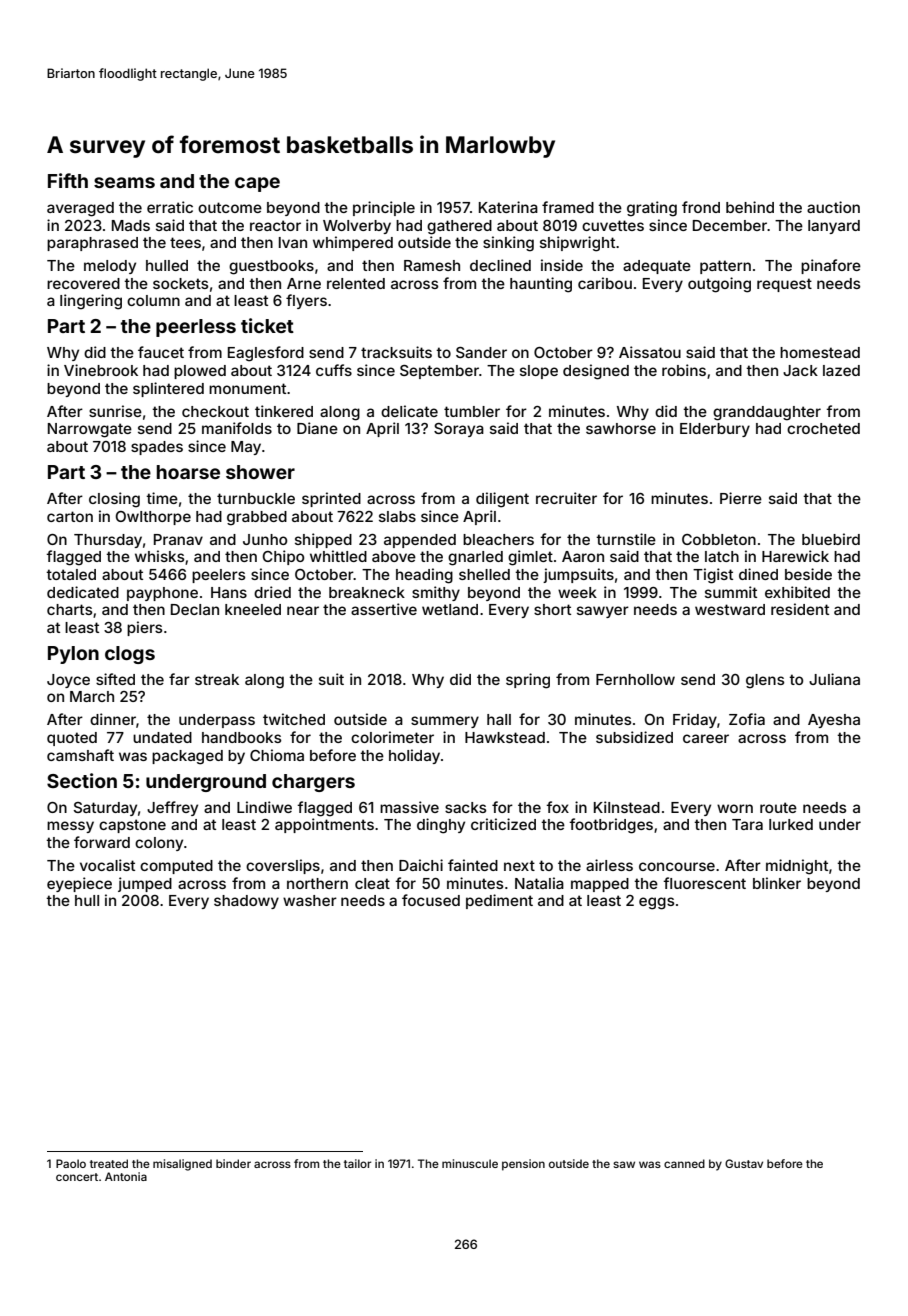 The image size is (908, 1316). What do you see at coordinates (470, 1163) in the image?
I see `minuscule` at bounding box center [470, 1163].
